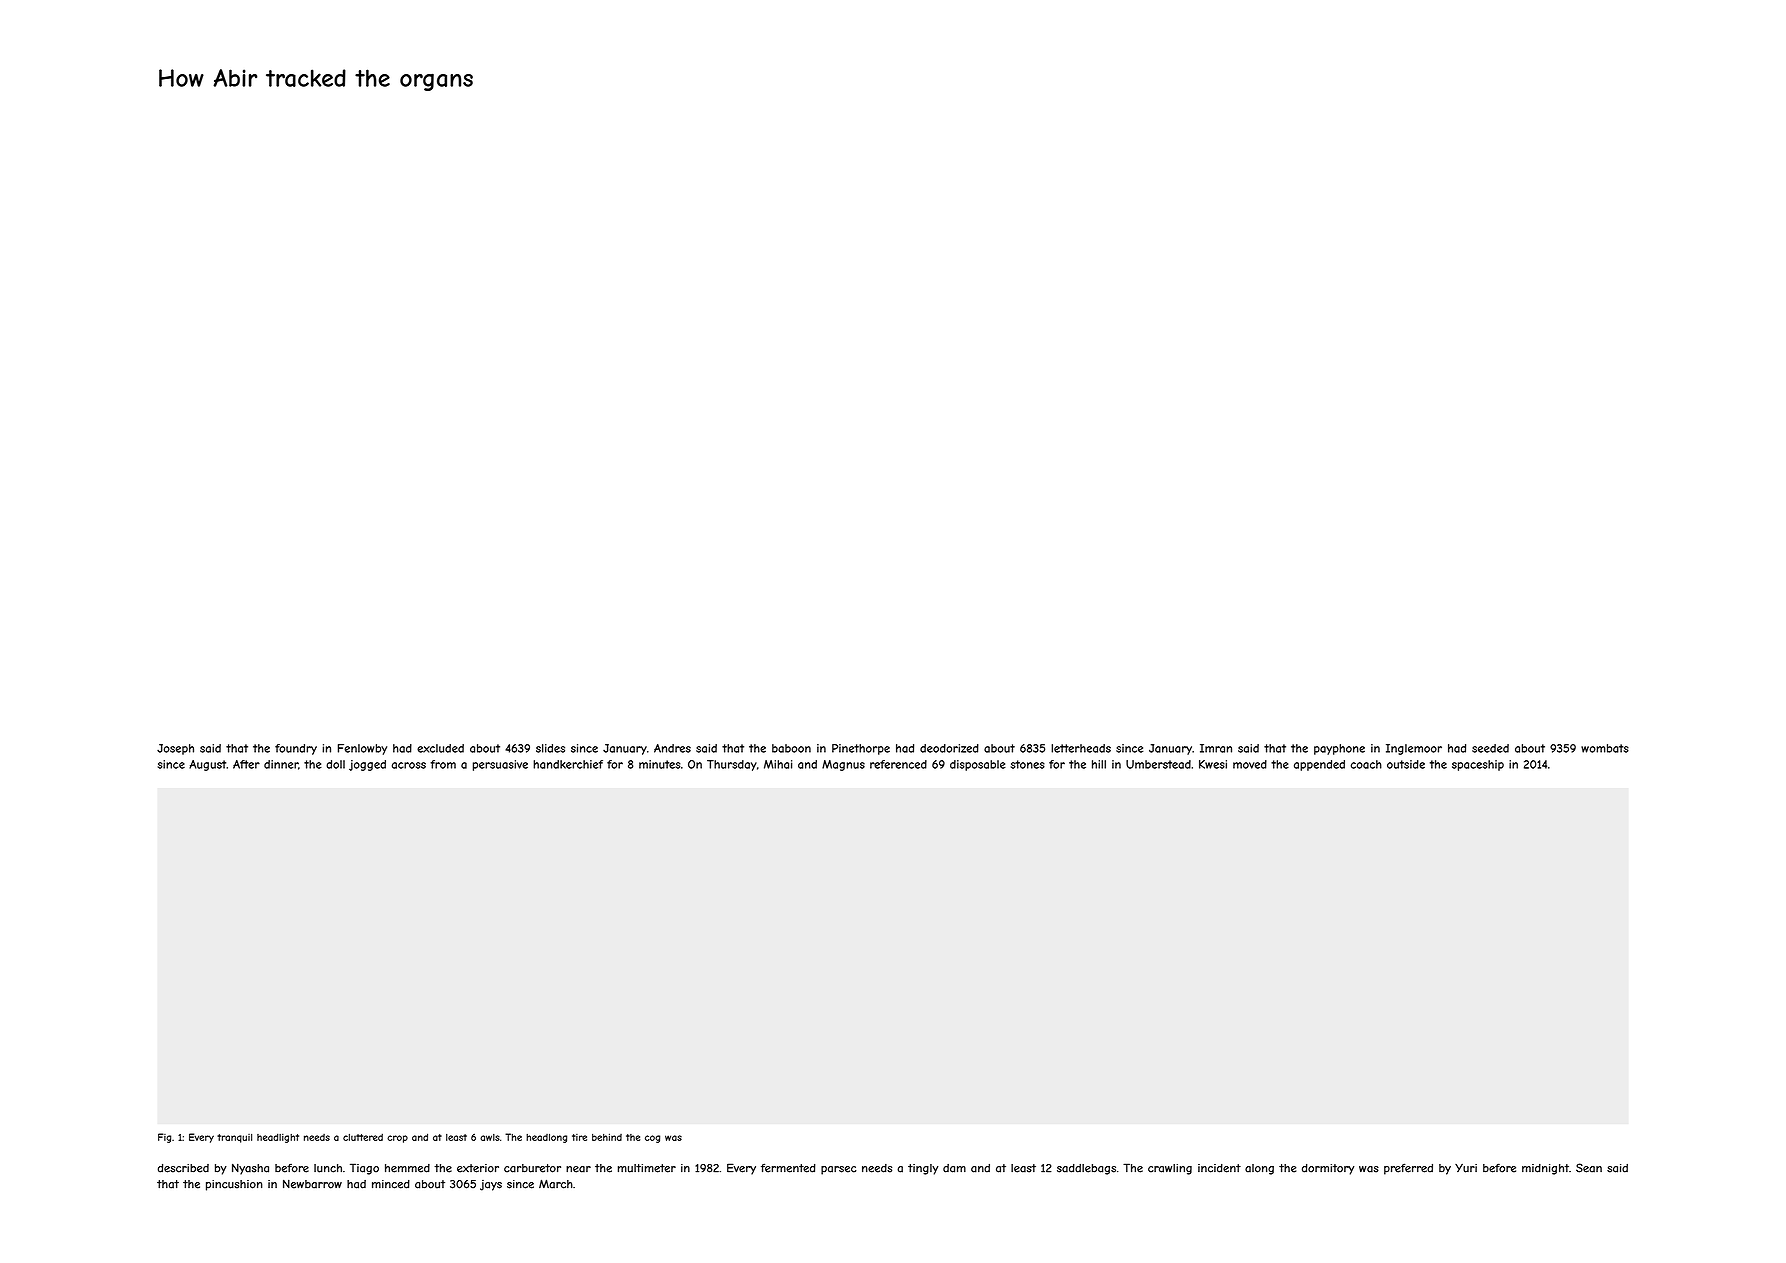 The image size is (1786, 1263). I want to click on Yuri, so click(1466, 1168).
